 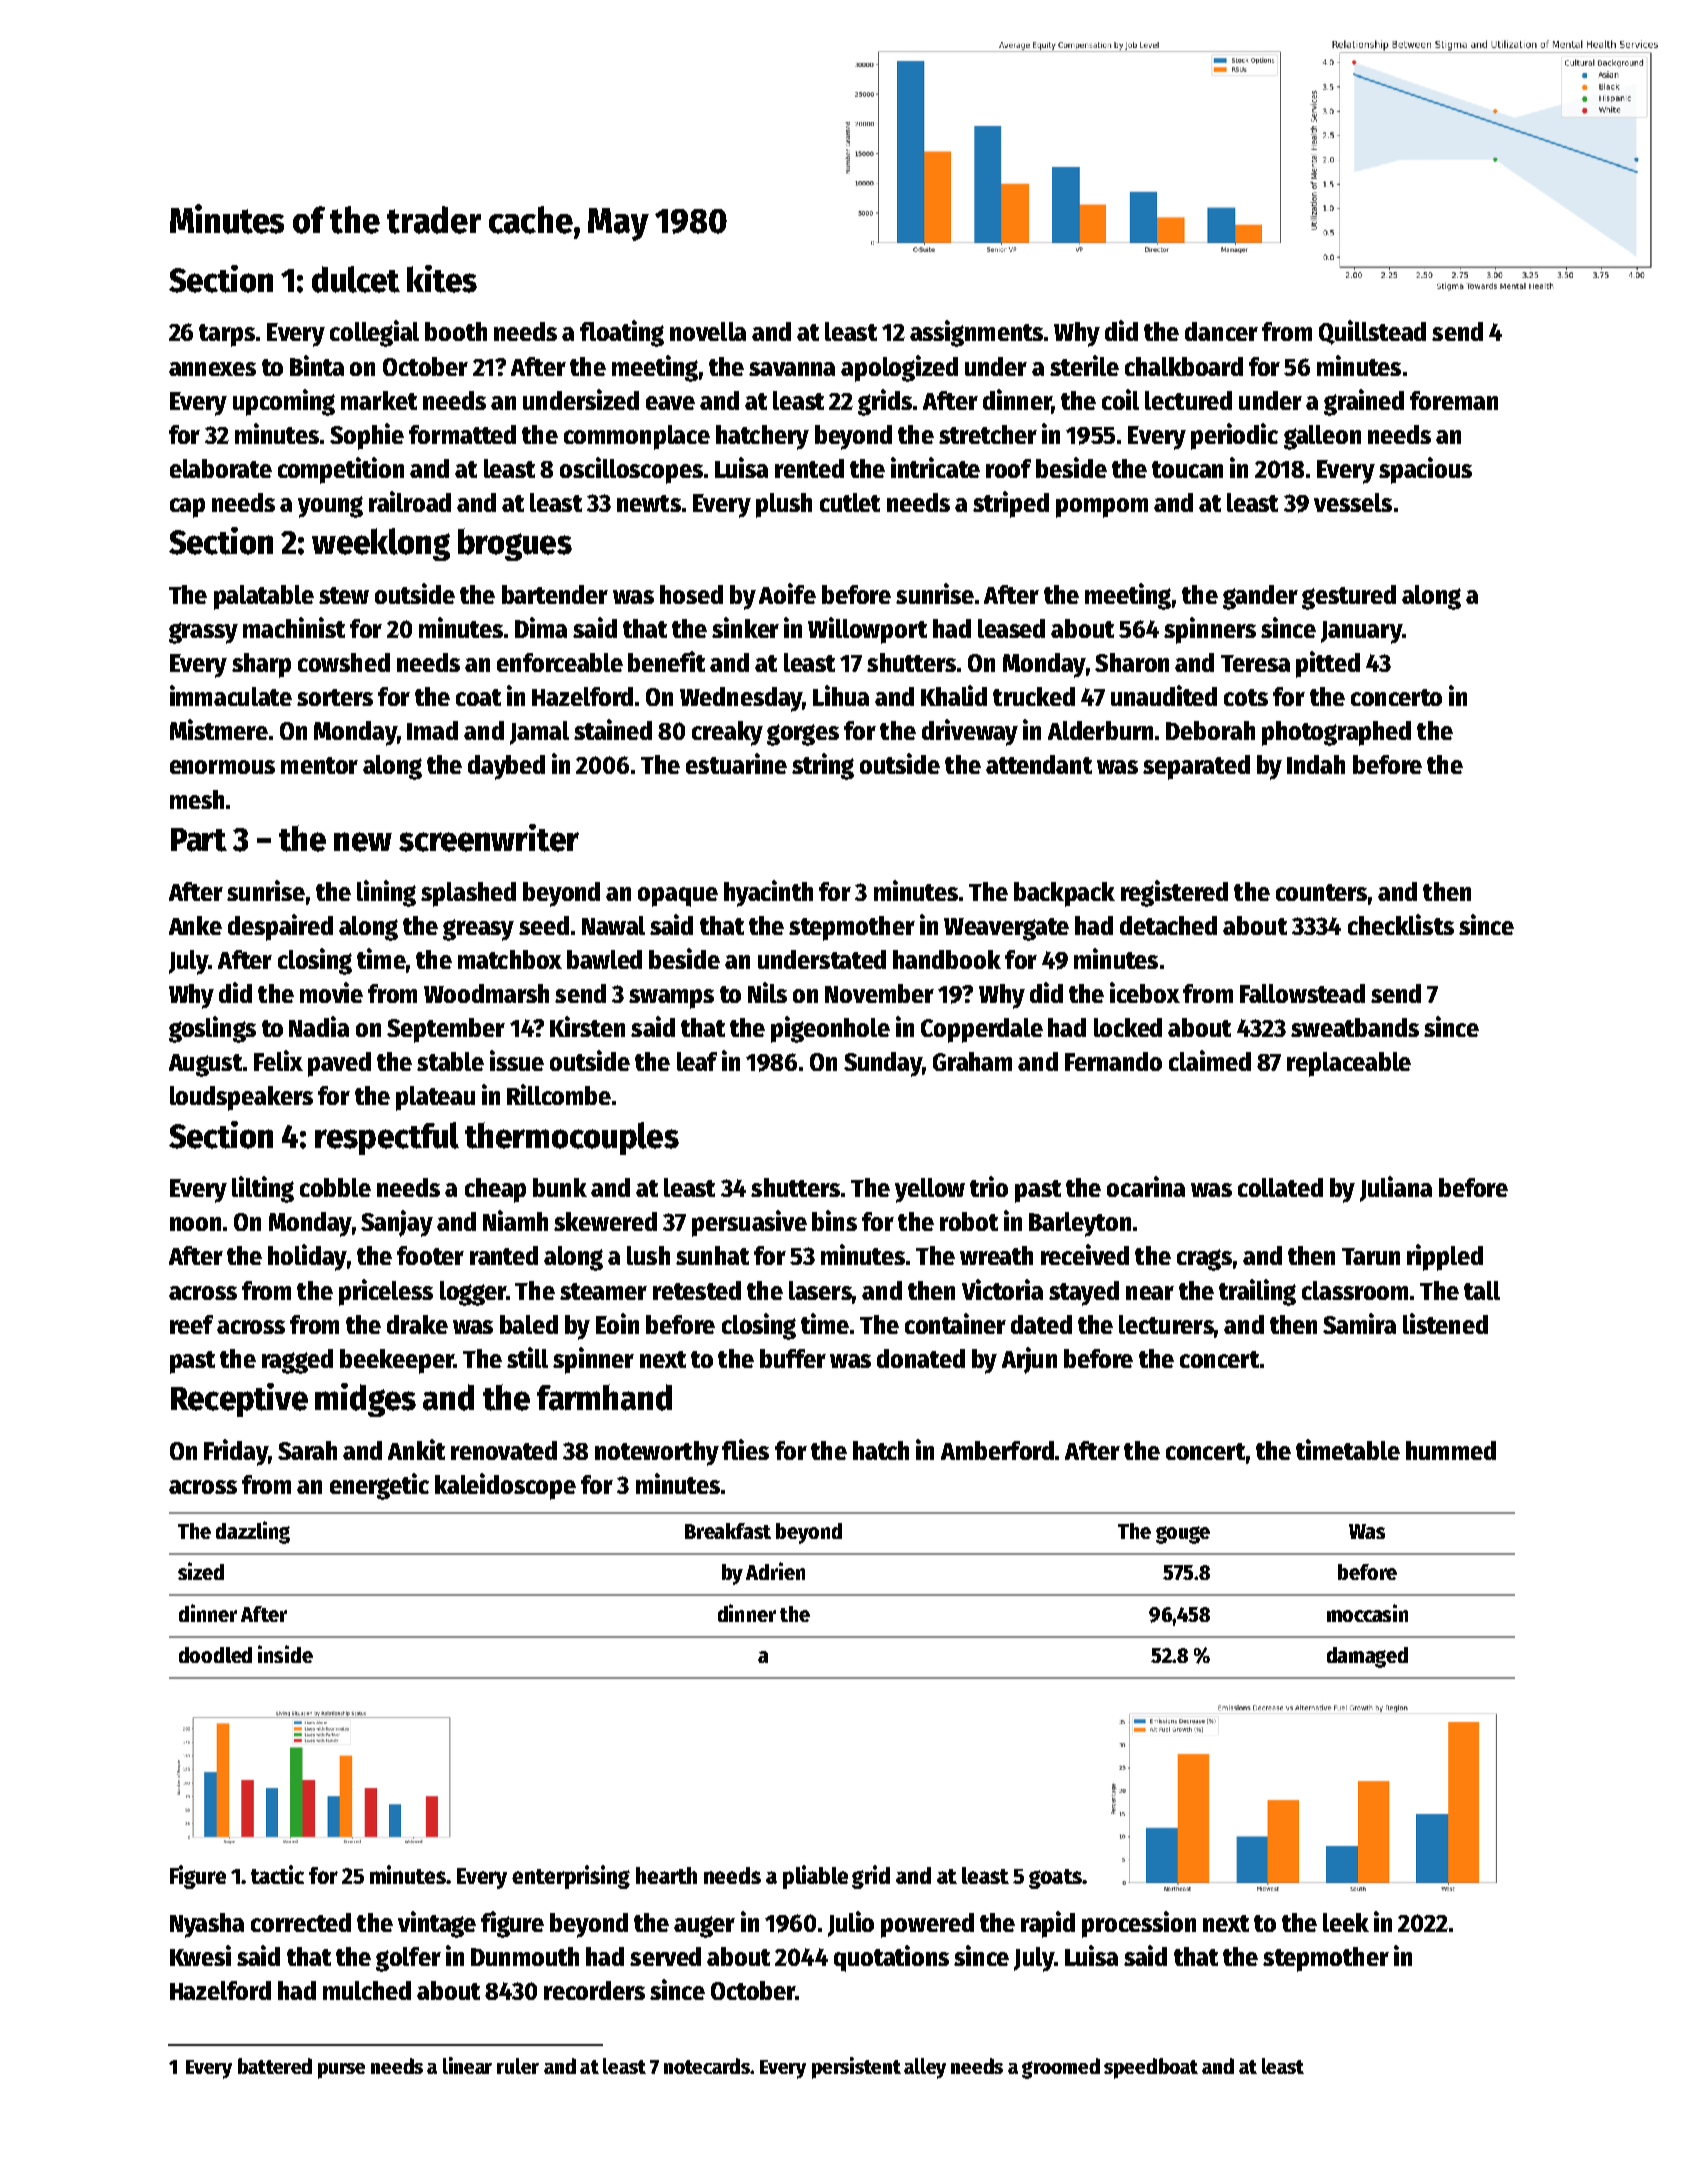 What do you see at coordinates (1454, 400) in the screenshot?
I see `foreman` at bounding box center [1454, 400].
